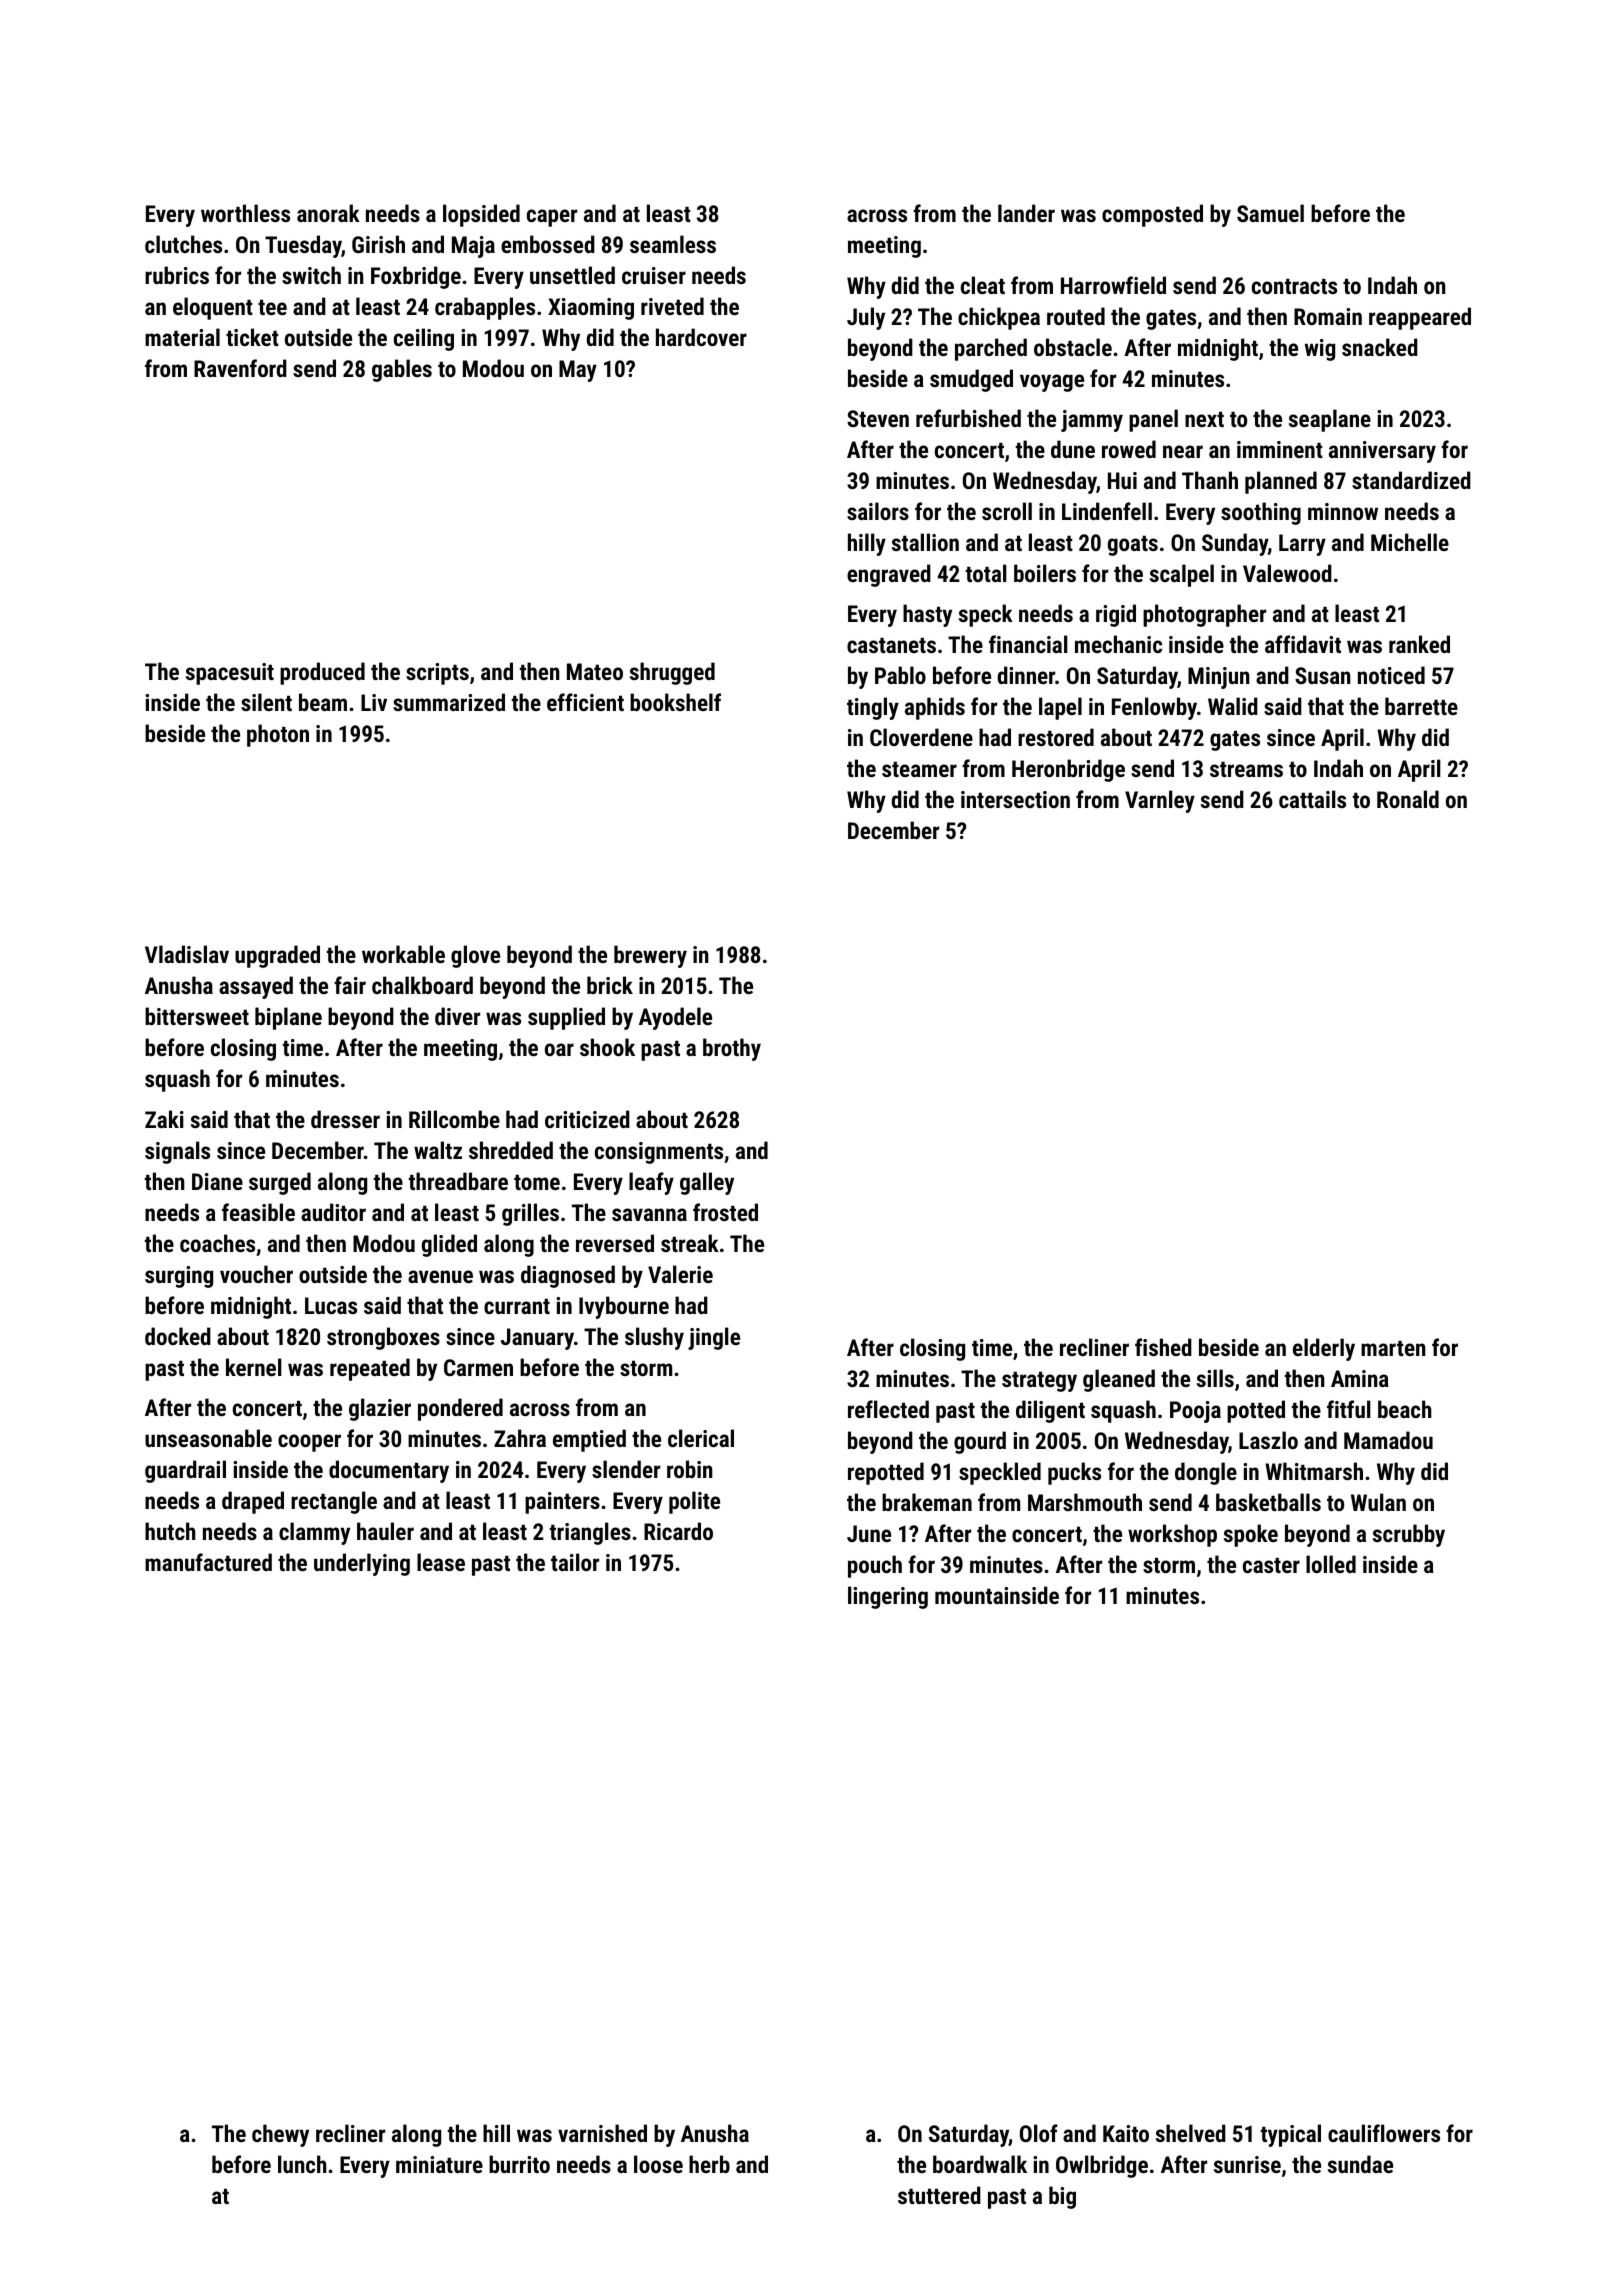 Image resolution: width=1620 pixels, height=2292 pixels. What do you see at coordinates (602, 2133) in the screenshot?
I see `varnished` at bounding box center [602, 2133].
